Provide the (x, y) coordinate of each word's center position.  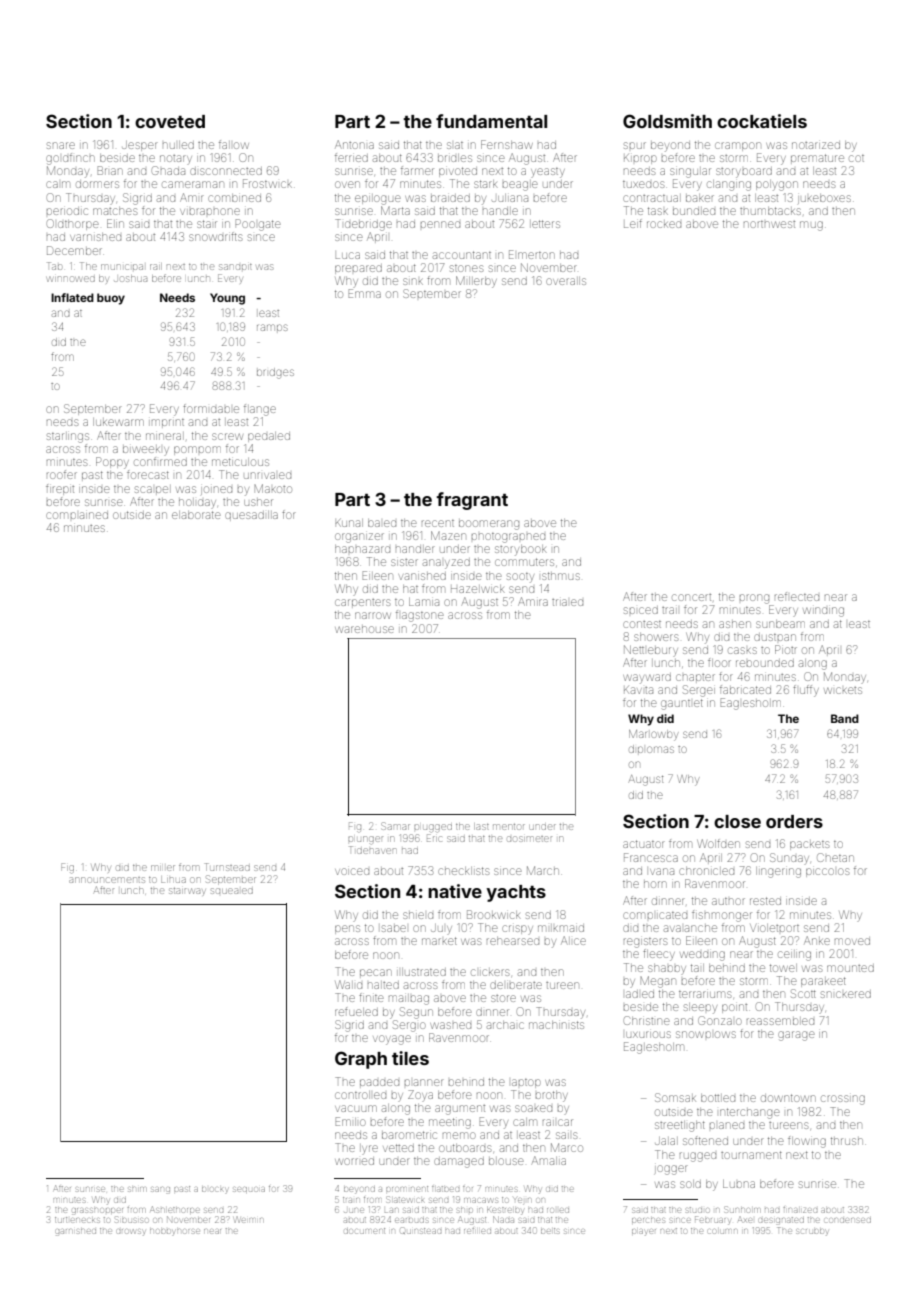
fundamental (491, 121)
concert (691, 597)
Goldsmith (667, 121)
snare (61, 145)
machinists (556, 1025)
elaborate (196, 515)
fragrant (472, 501)
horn (655, 884)
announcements (107, 880)
